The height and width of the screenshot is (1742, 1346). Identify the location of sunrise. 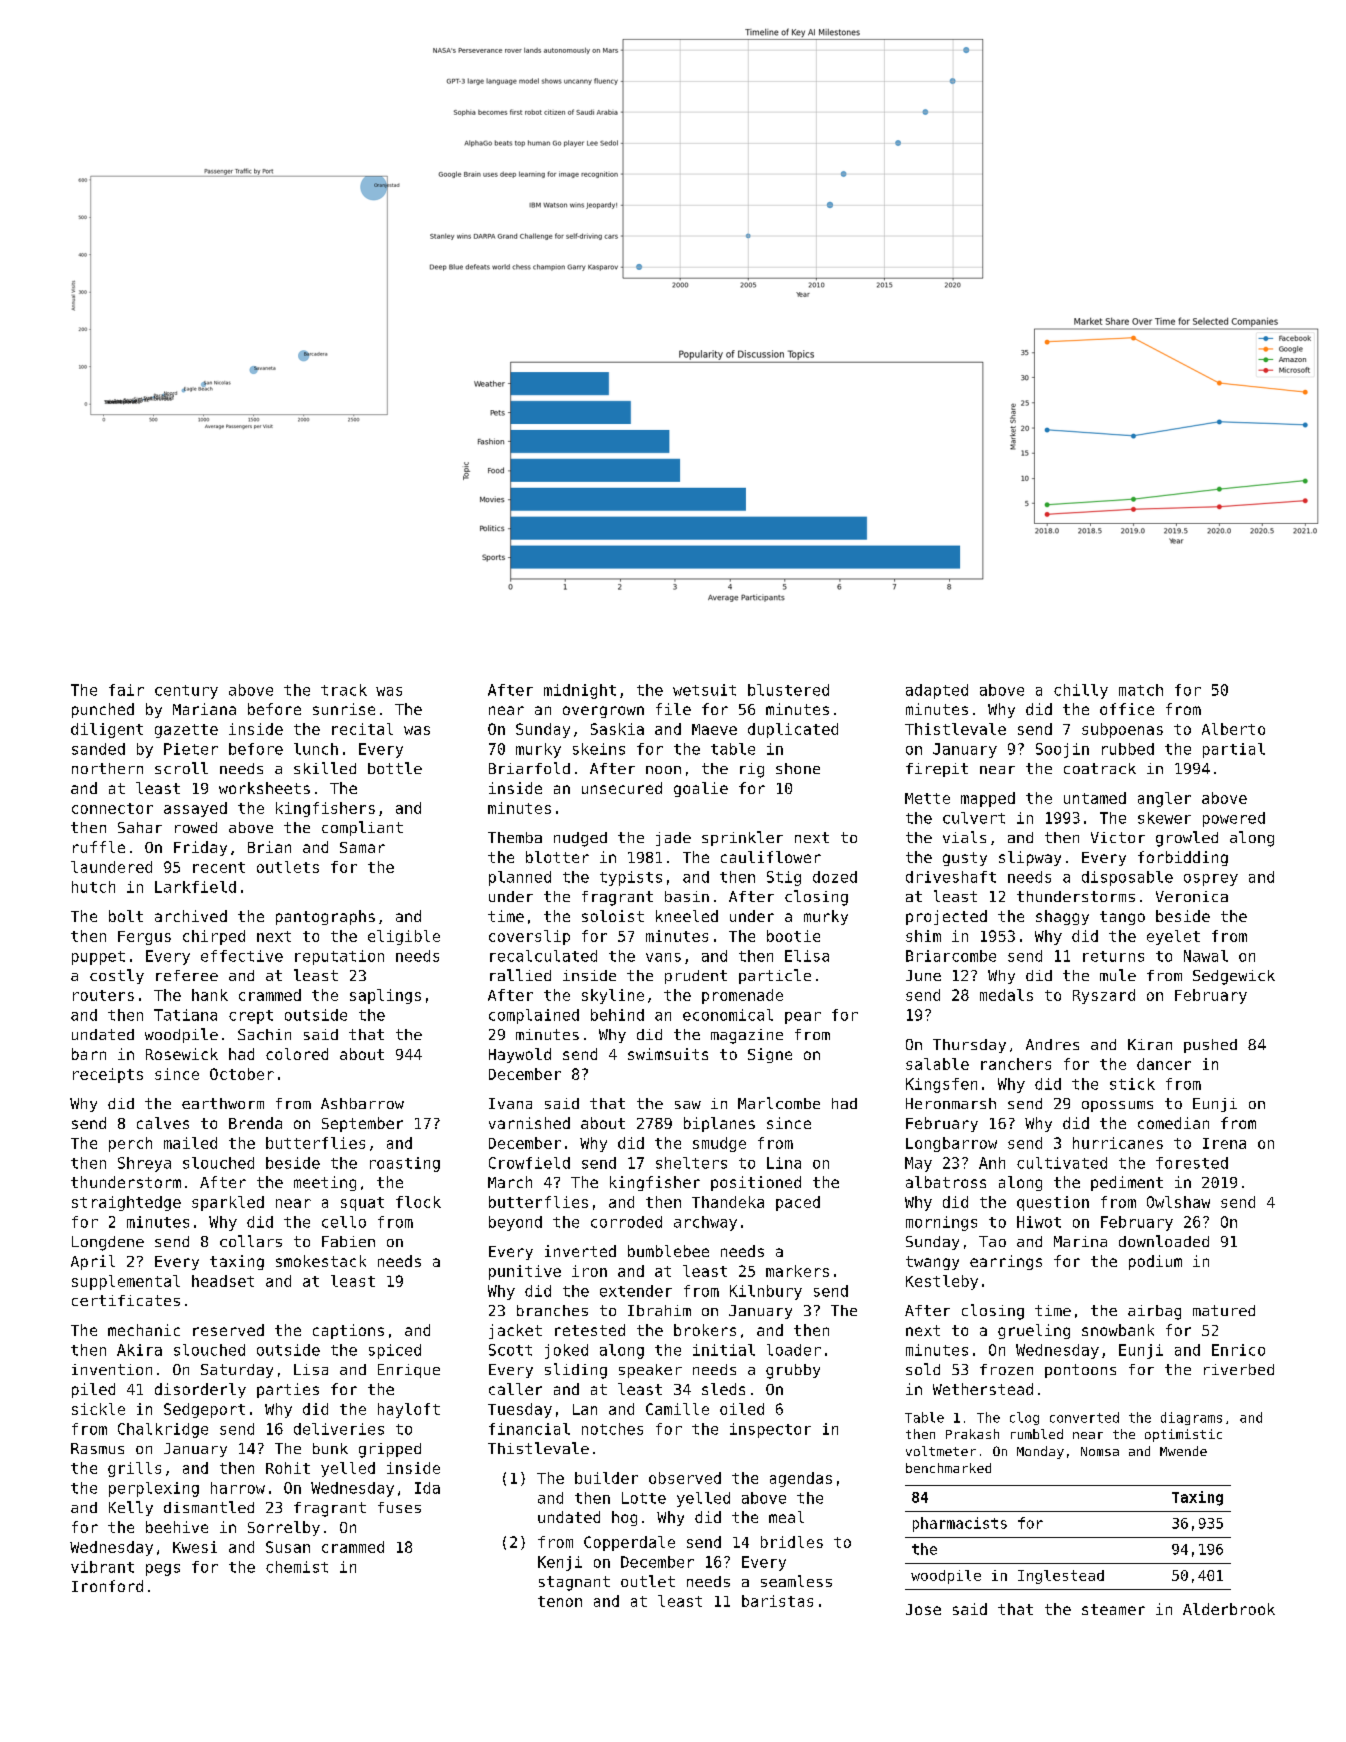
(344, 709).
